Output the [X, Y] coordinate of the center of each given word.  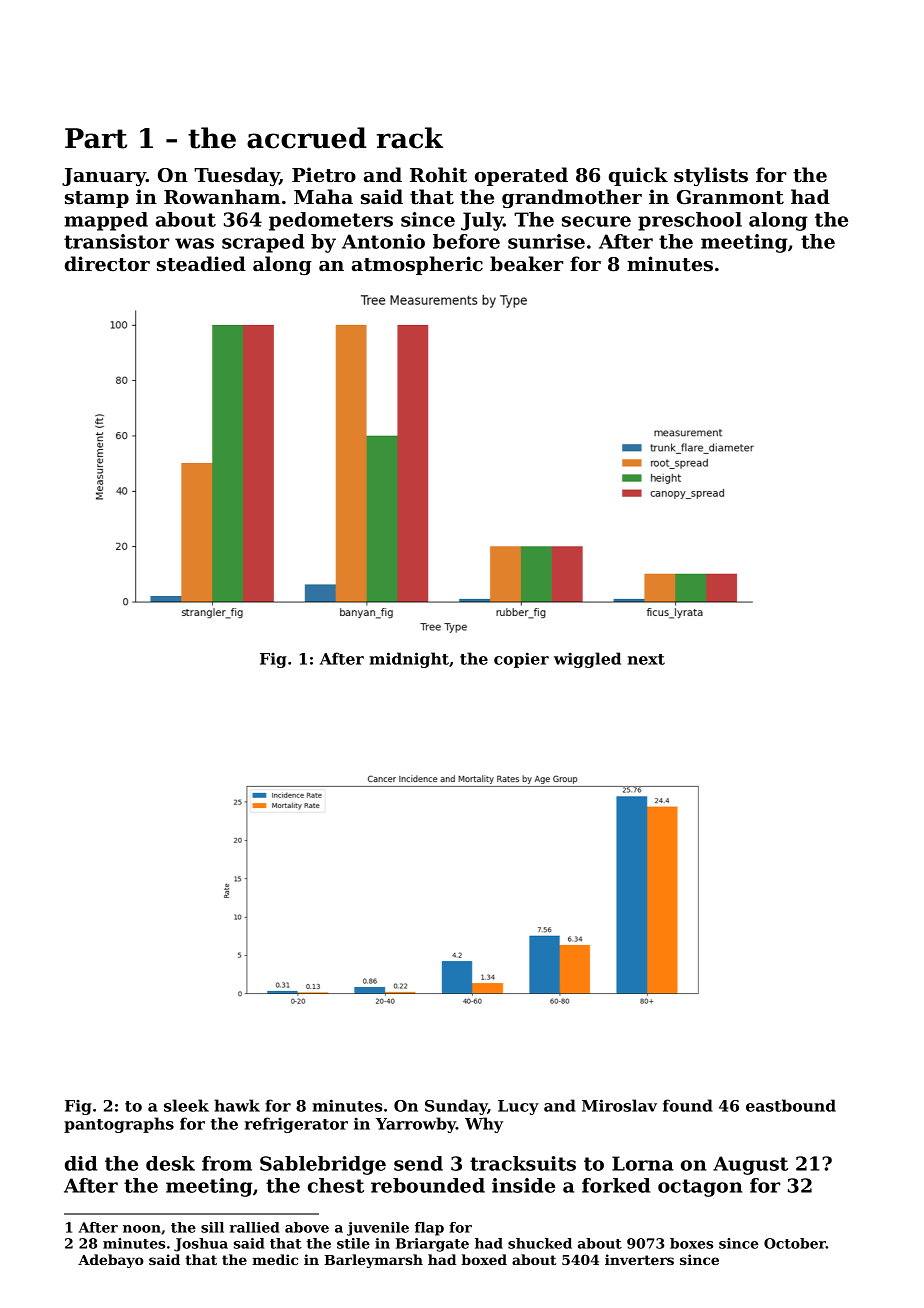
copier [521, 660]
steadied [201, 264]
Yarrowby [416, 1125]
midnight [409, 660]
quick [638, 176]
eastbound [791, 1105]
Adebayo [111, 1261]
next [646, 659]
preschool [690, 221]
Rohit [438, 175]
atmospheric [417, 265]
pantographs [119, 1125]
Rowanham [222, 196]
